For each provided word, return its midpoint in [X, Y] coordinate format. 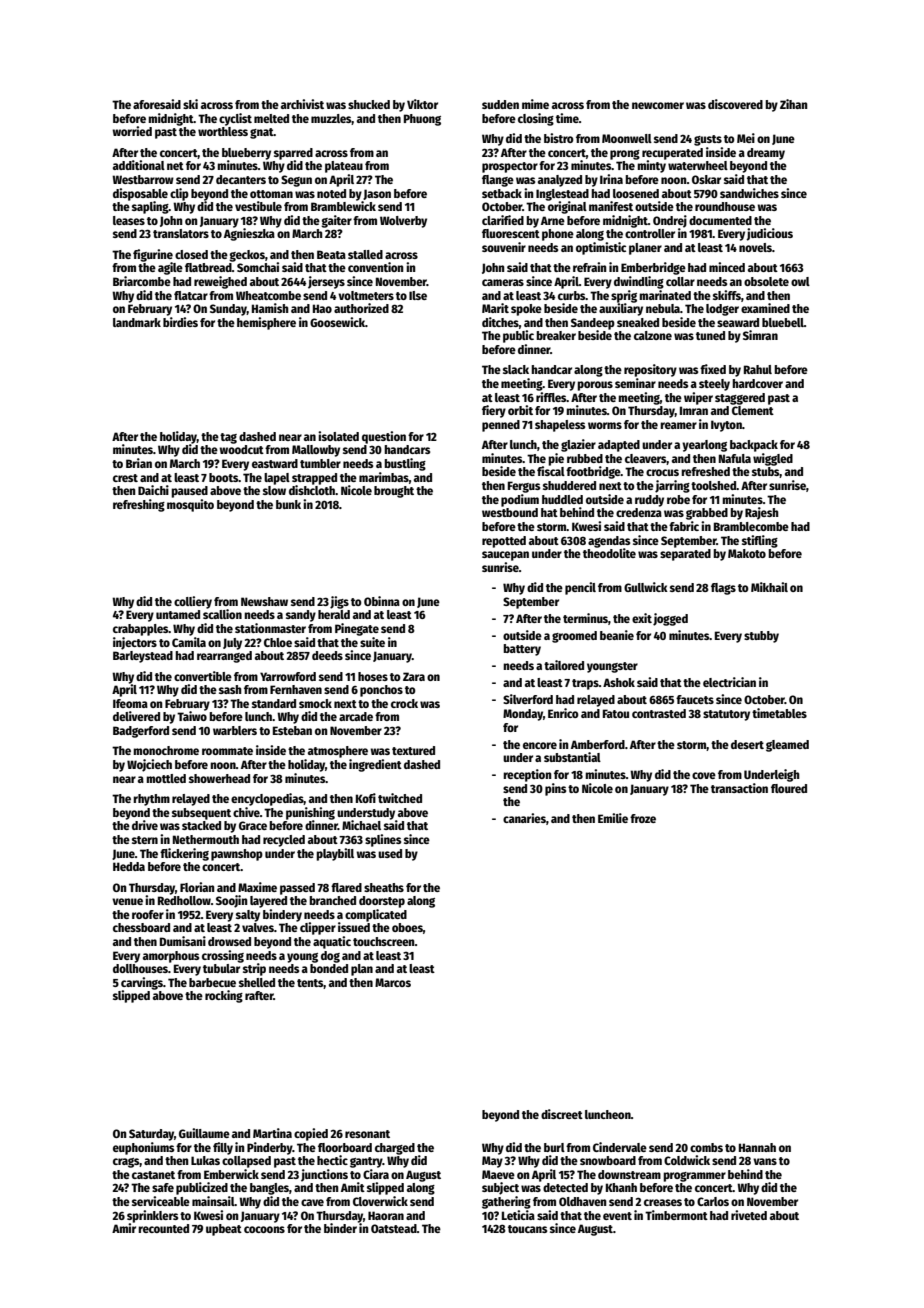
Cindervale [620, 1147]
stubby [761, 637]
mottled [166, 778]
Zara [414, 676]
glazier [578, 445]
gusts [708, 140]
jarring [672, 486]
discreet [562, 1114]
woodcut [241, 449]
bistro [559, 138]
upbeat [224, 1230]
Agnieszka [249, 234]
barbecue [212, 982]
